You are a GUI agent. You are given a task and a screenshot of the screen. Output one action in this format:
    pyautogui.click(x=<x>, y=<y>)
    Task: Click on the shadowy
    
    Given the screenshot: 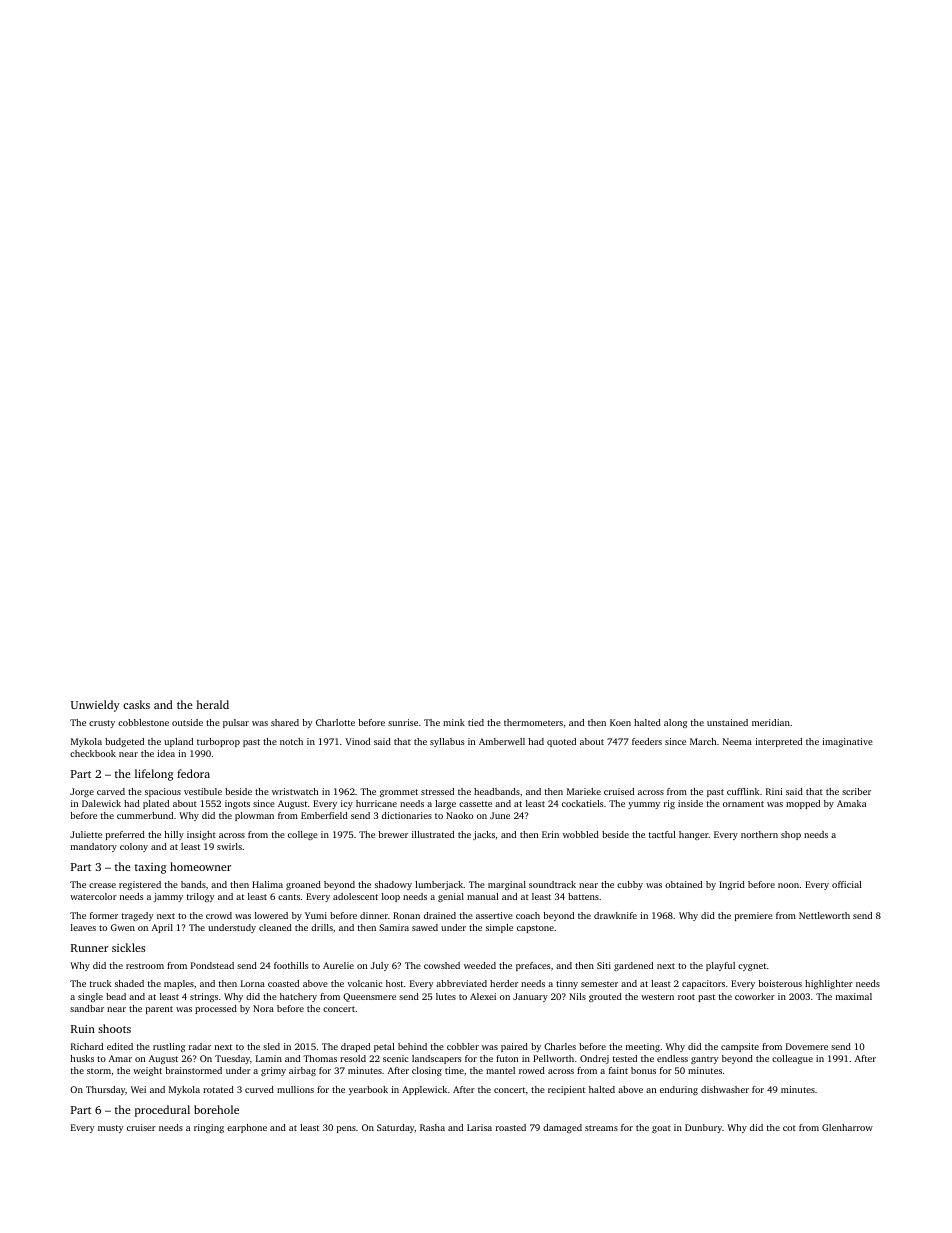 What is the action you would take?
    pyautogui.click(x=393, y=885)
